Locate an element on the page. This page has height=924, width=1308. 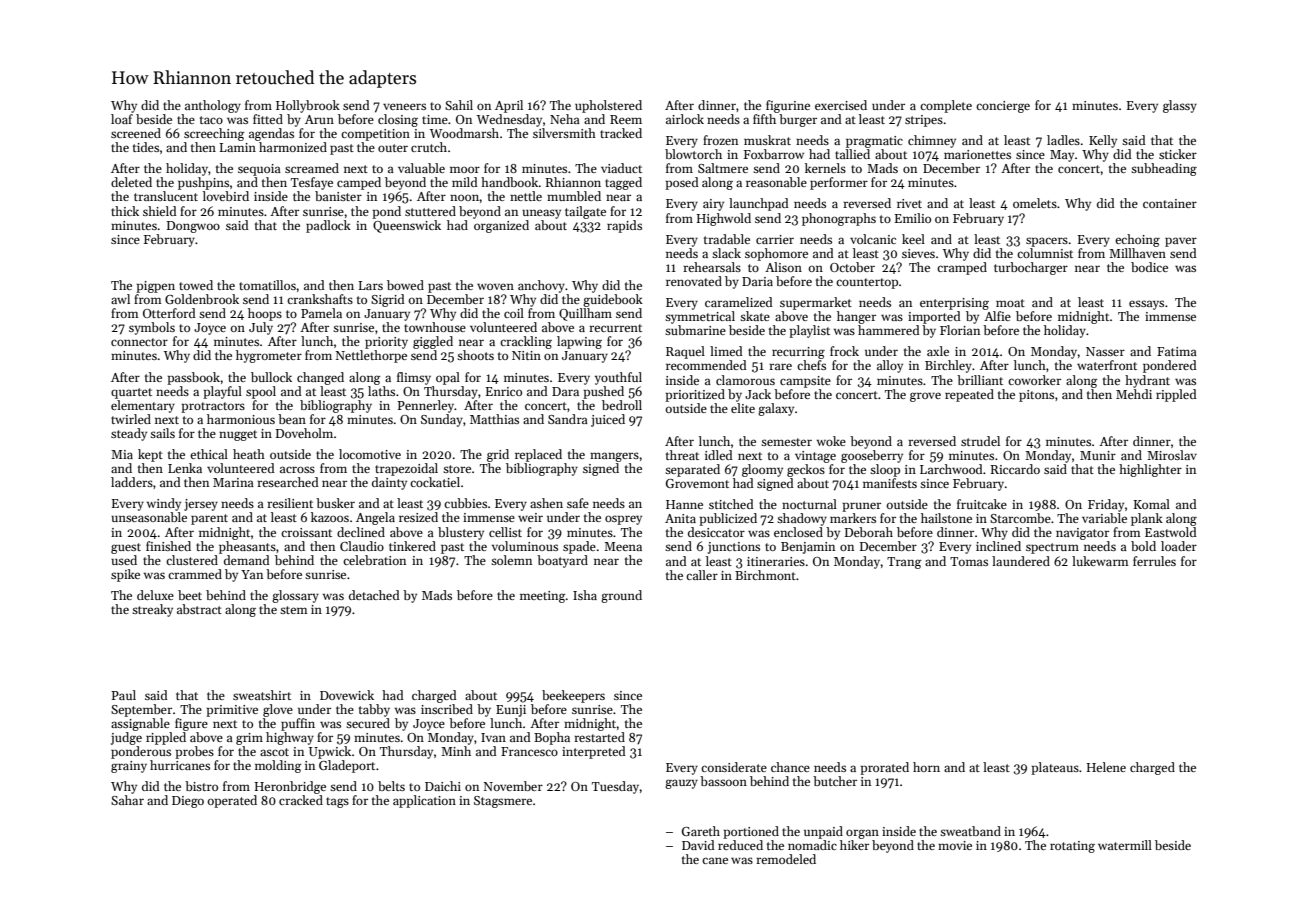
Queenswick is located at coordinates (407, 226).
